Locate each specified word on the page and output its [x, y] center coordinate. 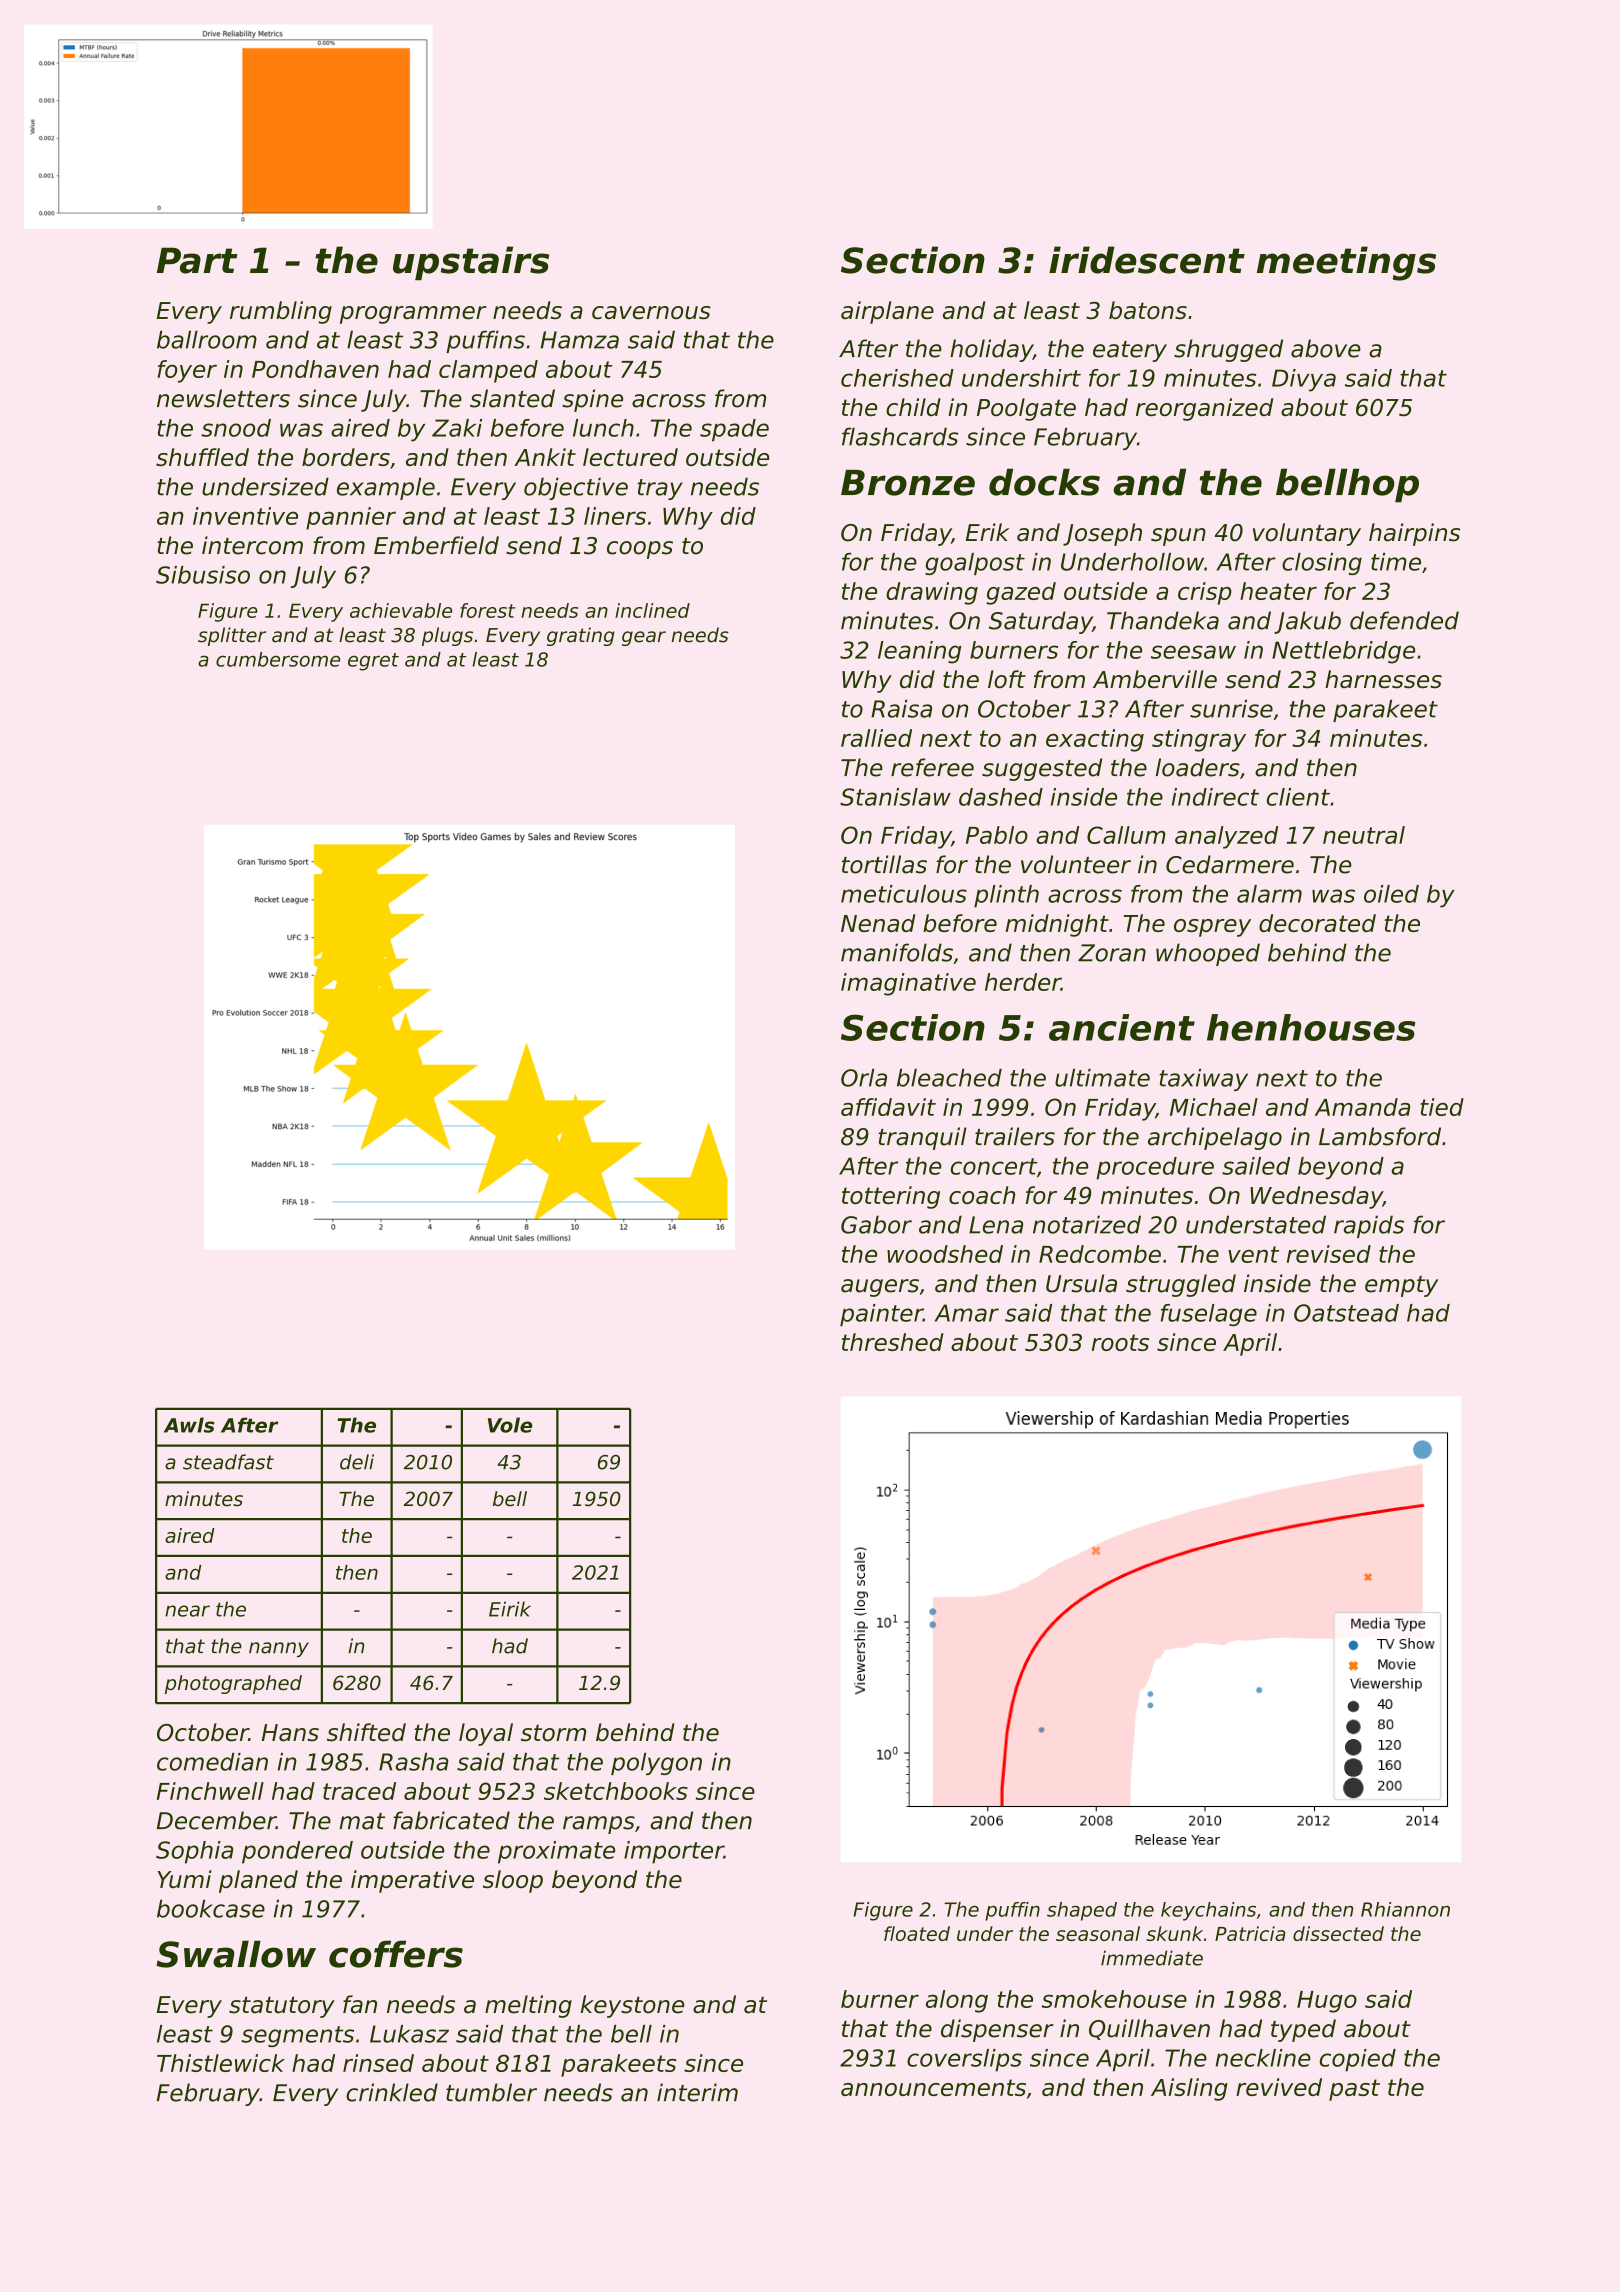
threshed [893, 1342]
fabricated [451, 1820]
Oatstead [1346, 1313]
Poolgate [1026, 409]
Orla [864, 1078]
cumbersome [278, 659]
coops [640, 550]
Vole [510, 1425]
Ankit [545, 457]
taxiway [1203, 1080]
